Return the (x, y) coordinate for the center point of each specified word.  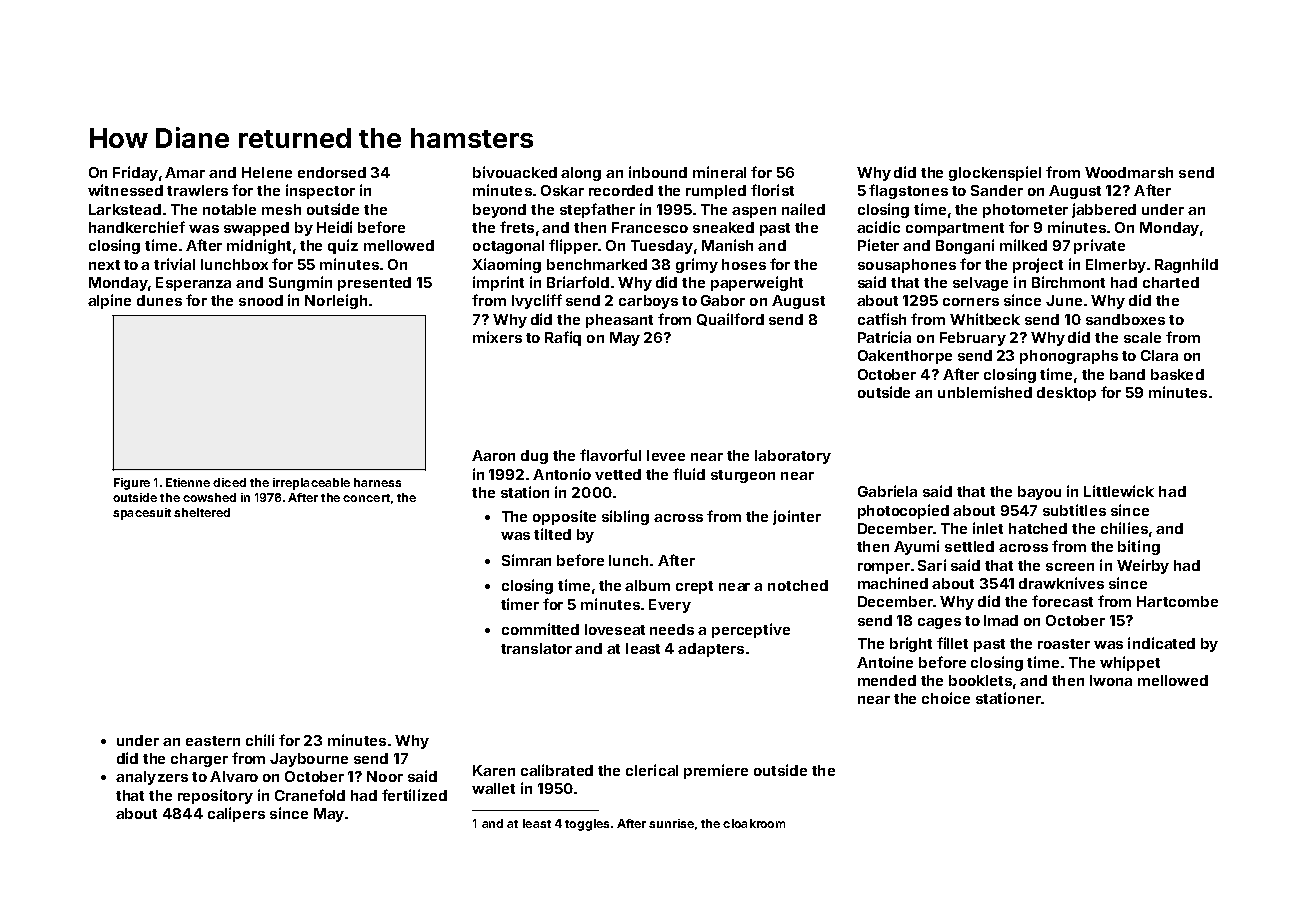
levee (666, 455)
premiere (716, 771)
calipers (236, 814)
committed (540, 629)
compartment (955, 229)
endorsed (332, 172)
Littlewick (1119, 491)
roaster (1064, 644)
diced (229, 482)
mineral (719, 172)
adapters (711, 650)
